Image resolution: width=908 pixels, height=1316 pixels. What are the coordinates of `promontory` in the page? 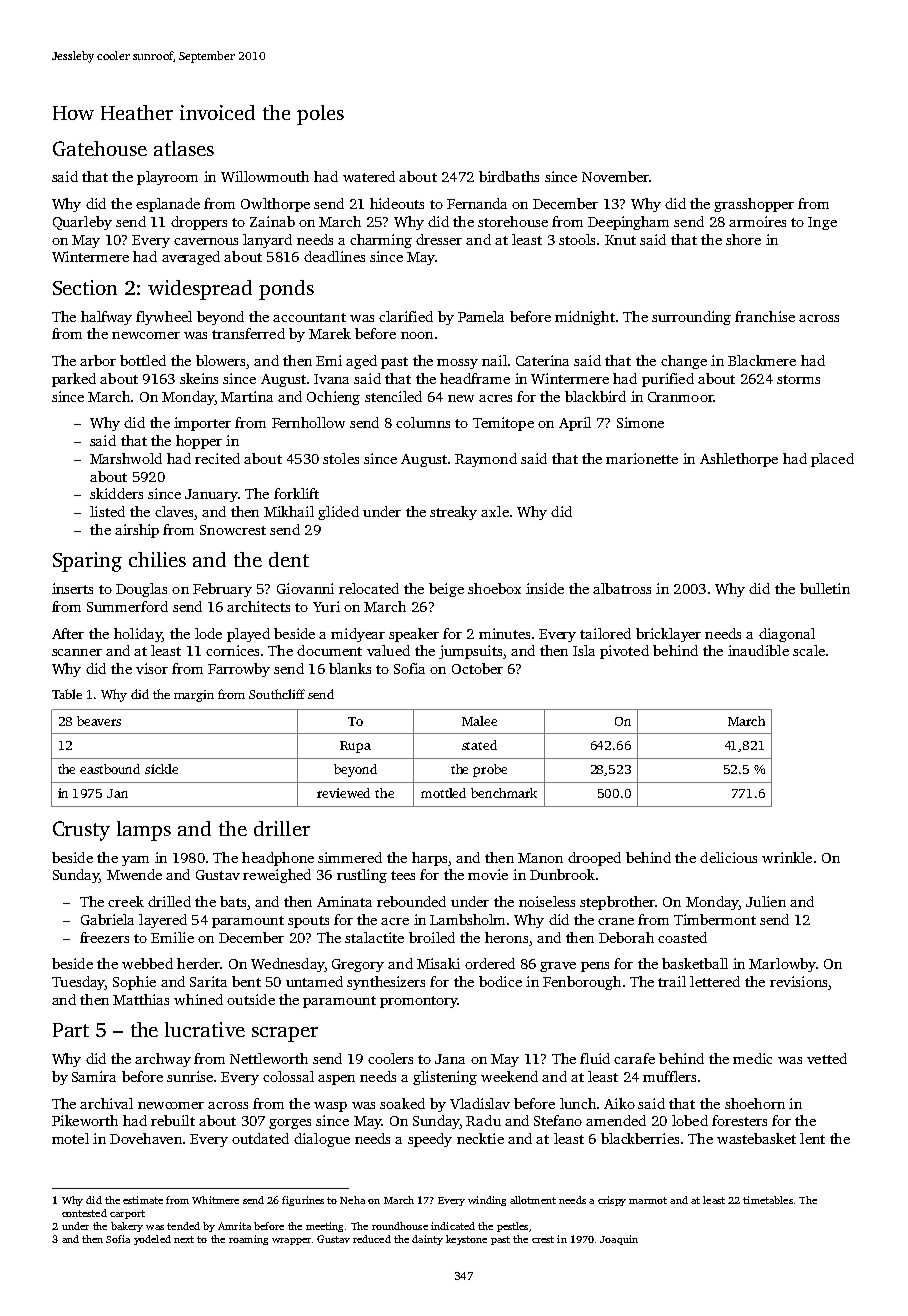 It's located at (418, 1002).
